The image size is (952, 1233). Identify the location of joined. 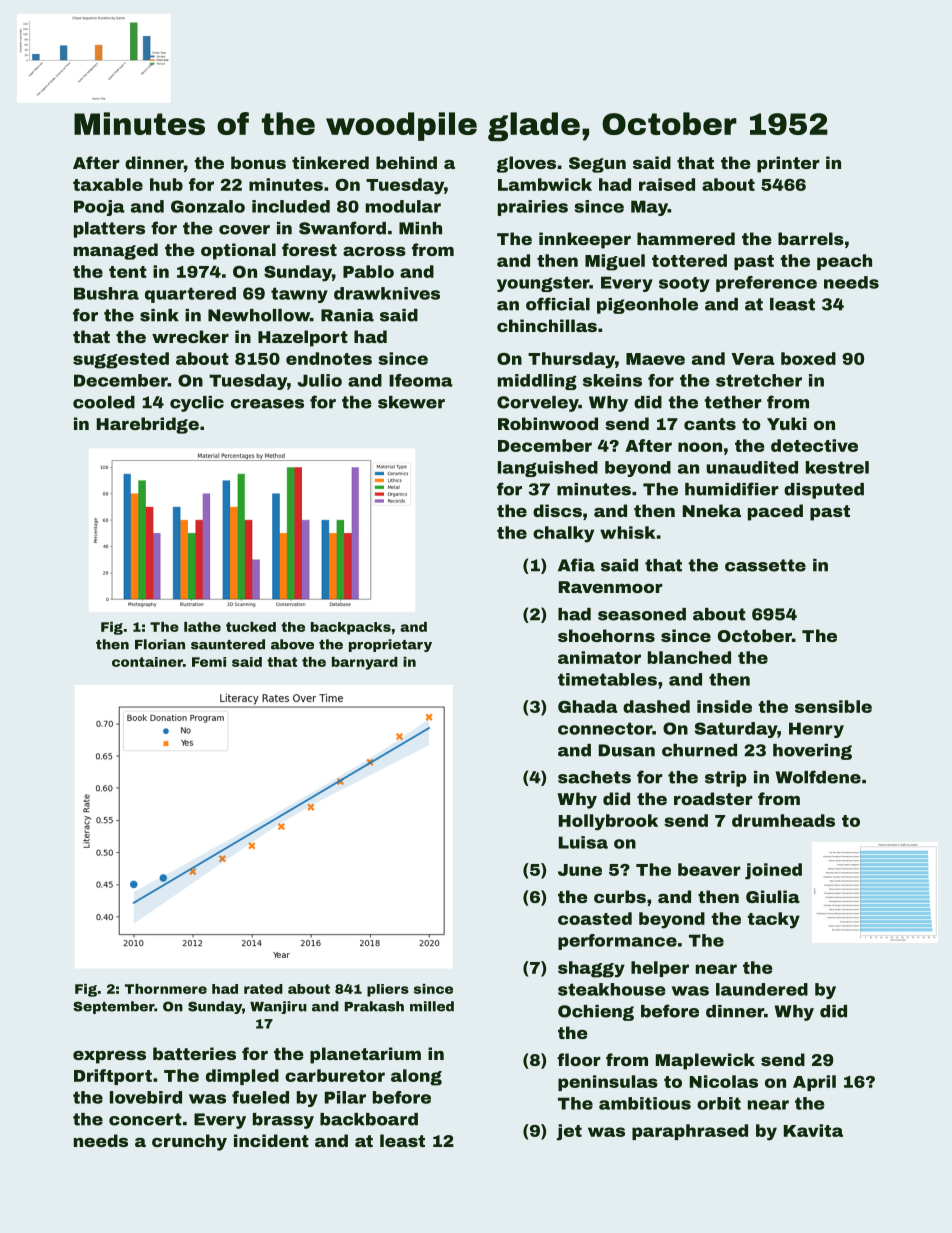
(773, 871).
